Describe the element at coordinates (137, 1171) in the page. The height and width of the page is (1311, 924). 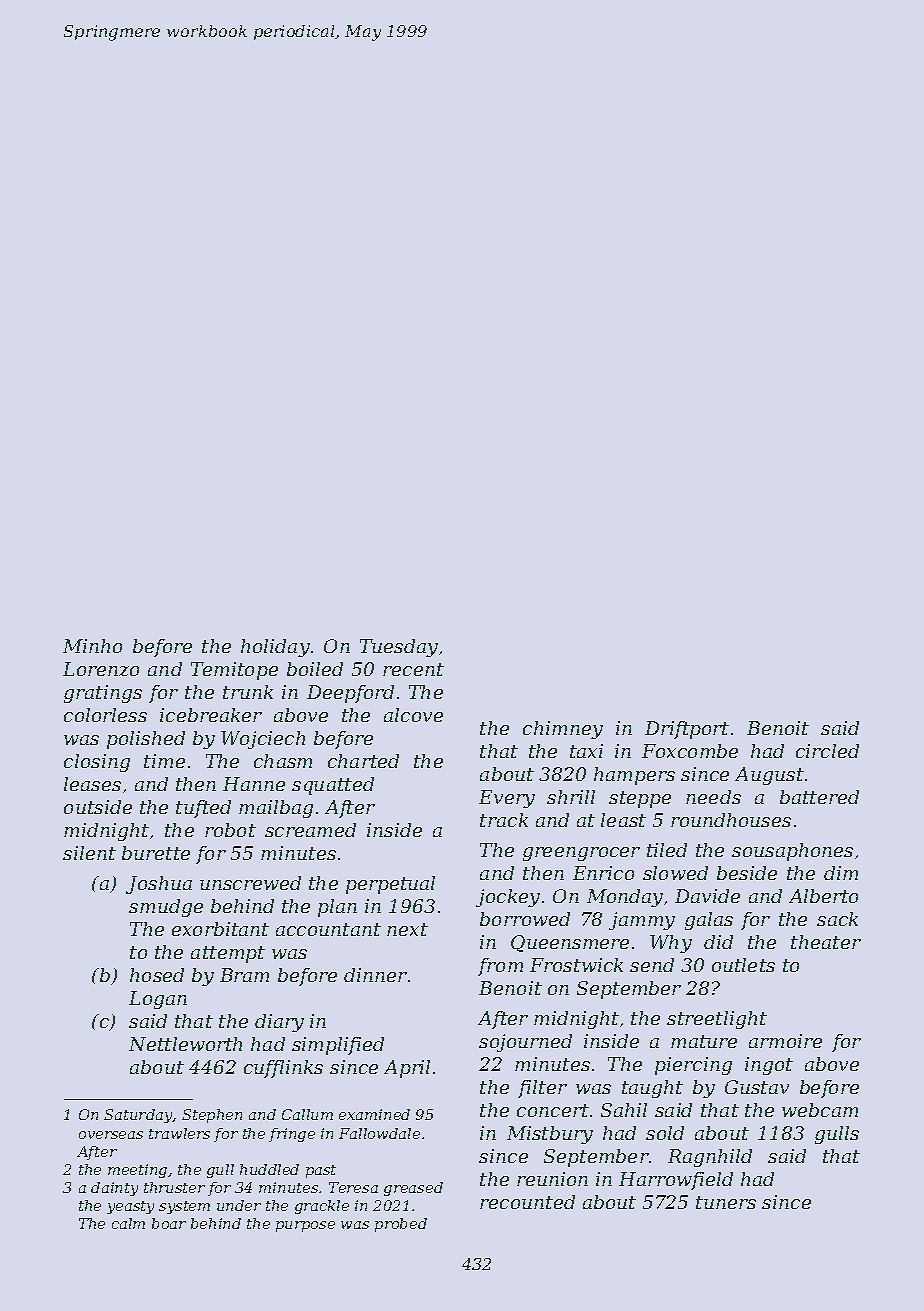
I see `meeting` at that location.
